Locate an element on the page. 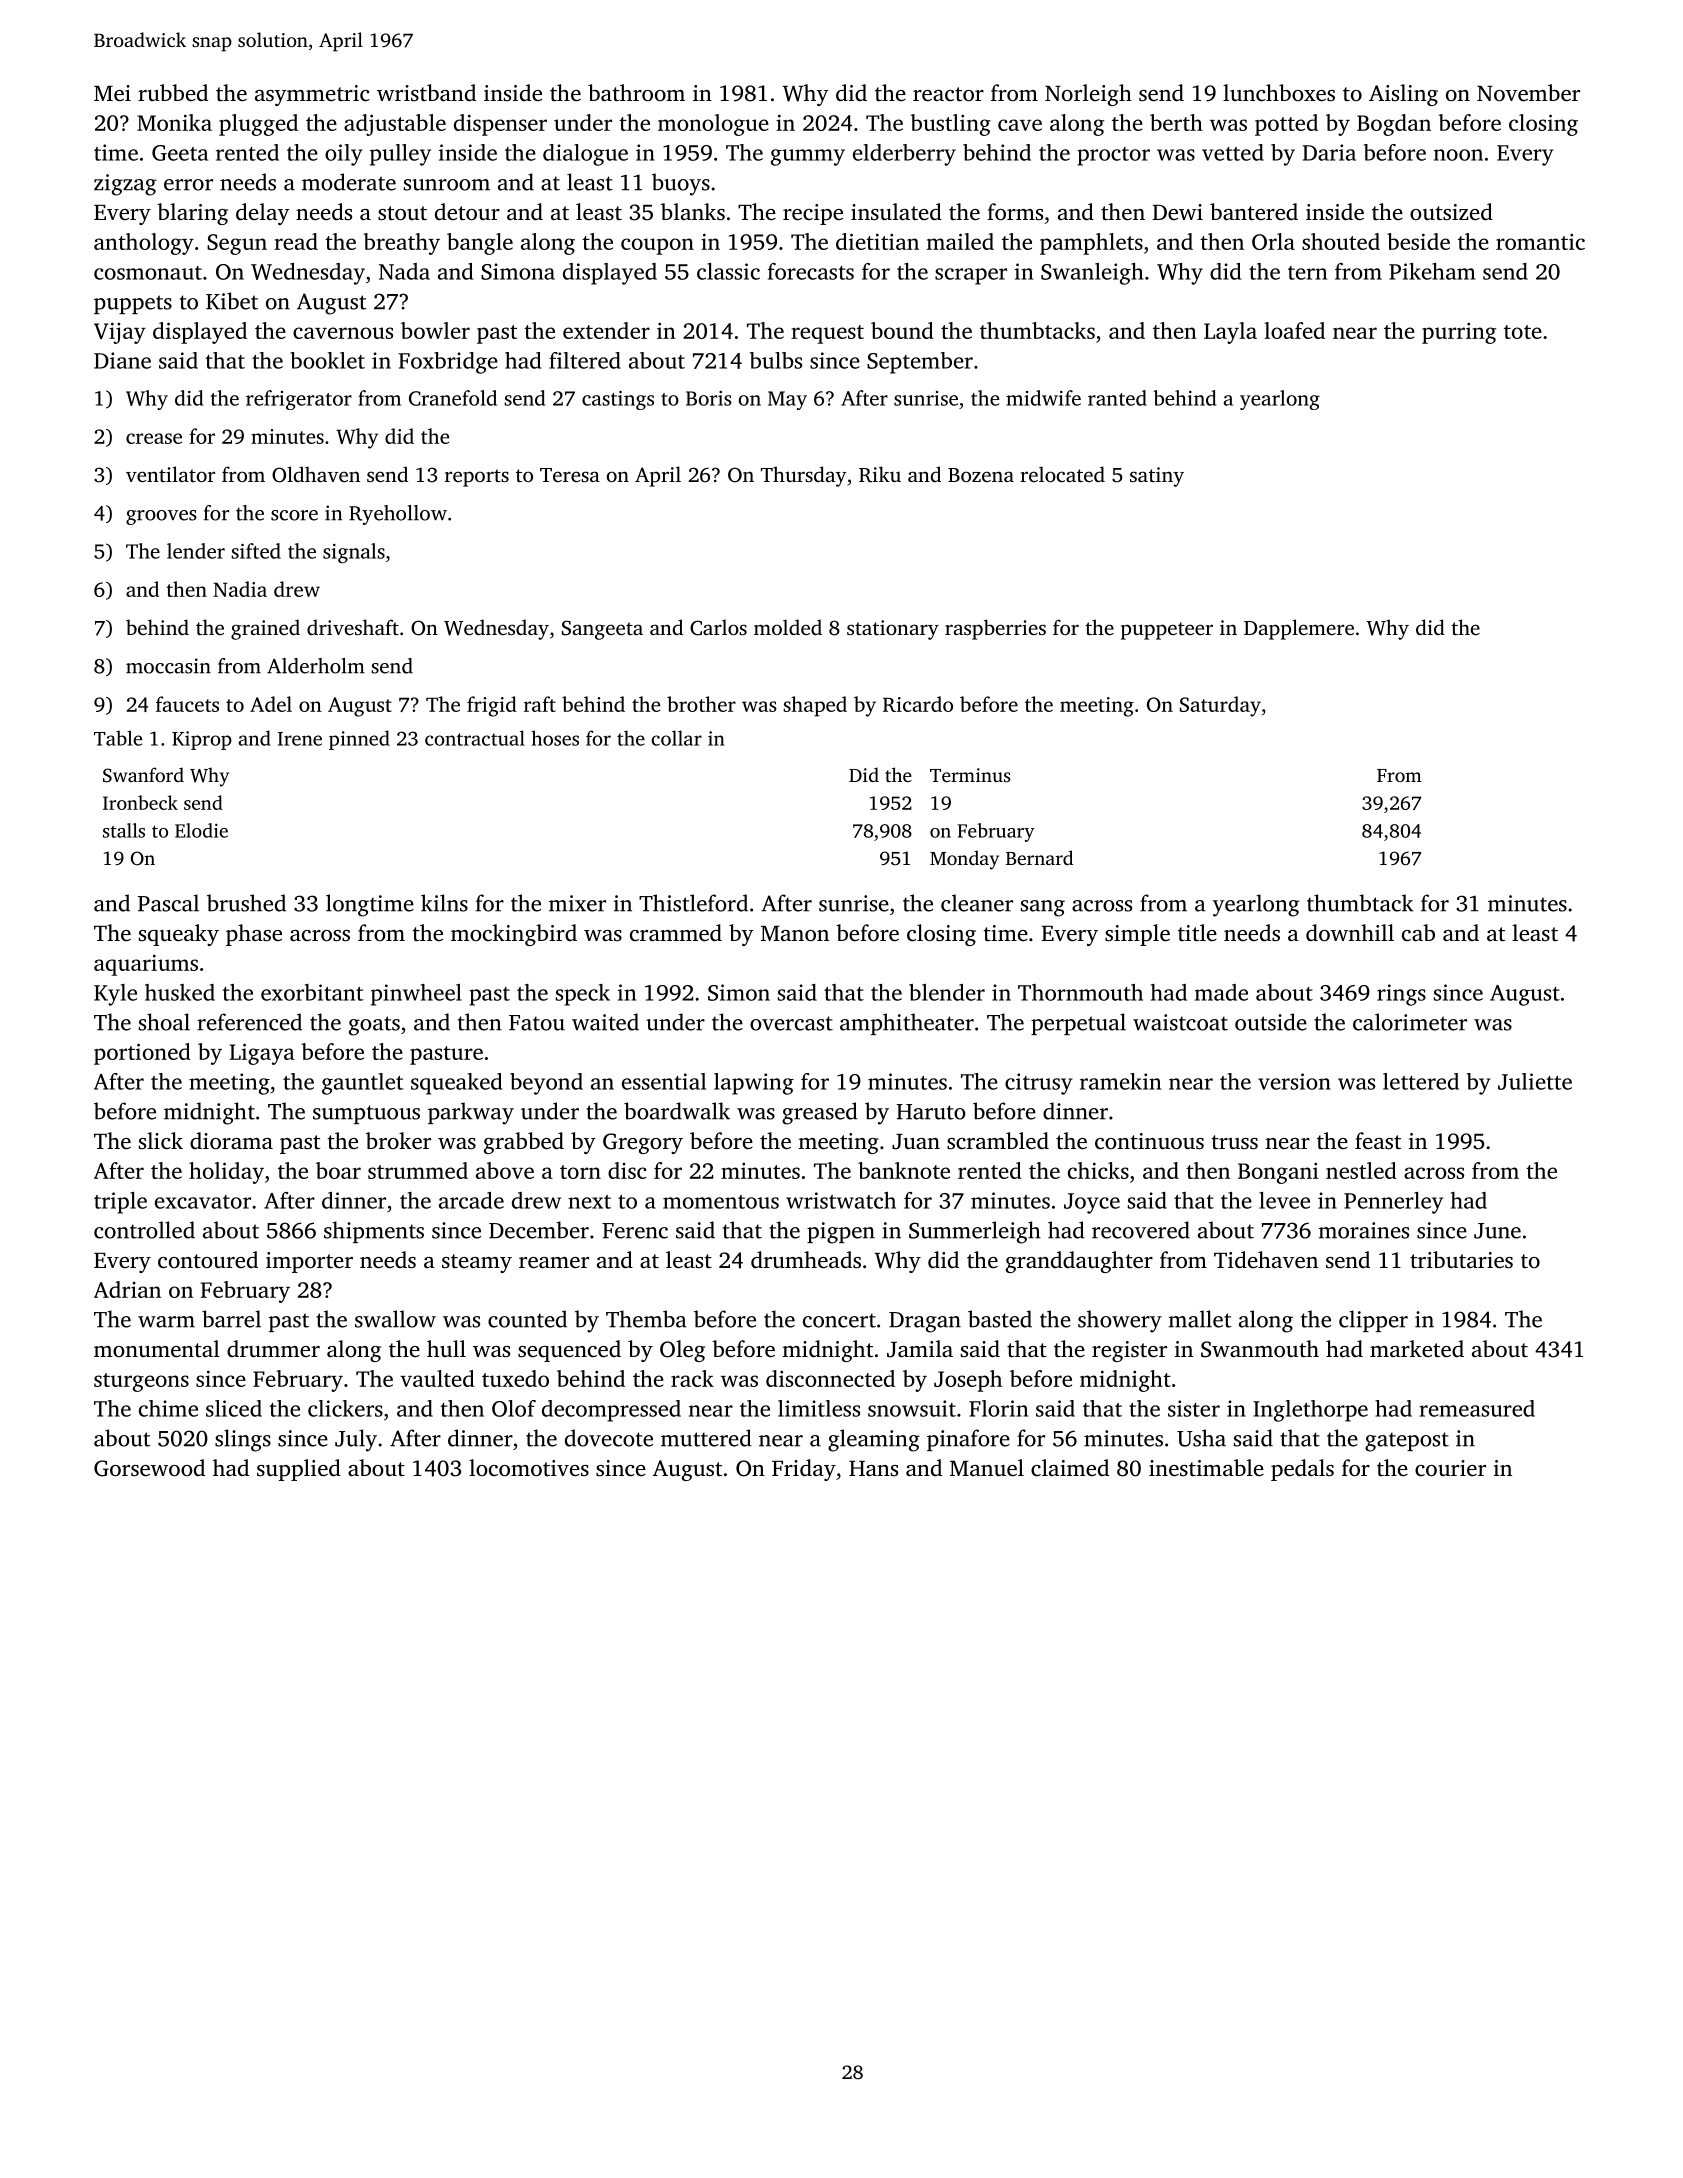 The width and height of the image is (1683, 2178). ventilator is located at coordinates (170, 474).
